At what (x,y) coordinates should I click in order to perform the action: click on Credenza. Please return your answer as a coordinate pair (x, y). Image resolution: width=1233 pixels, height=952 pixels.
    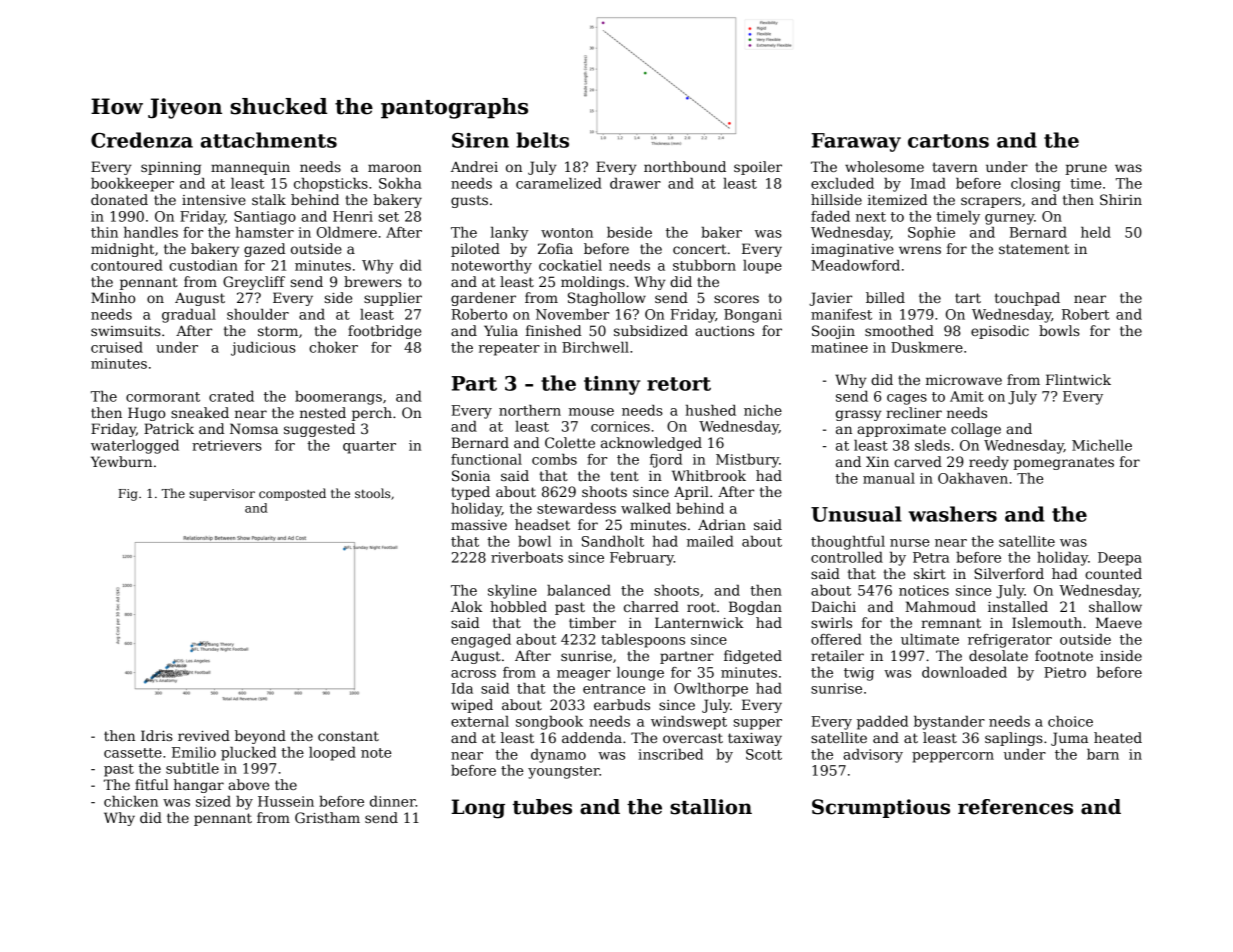
    Looking at the image, I should click on (142, 140).
